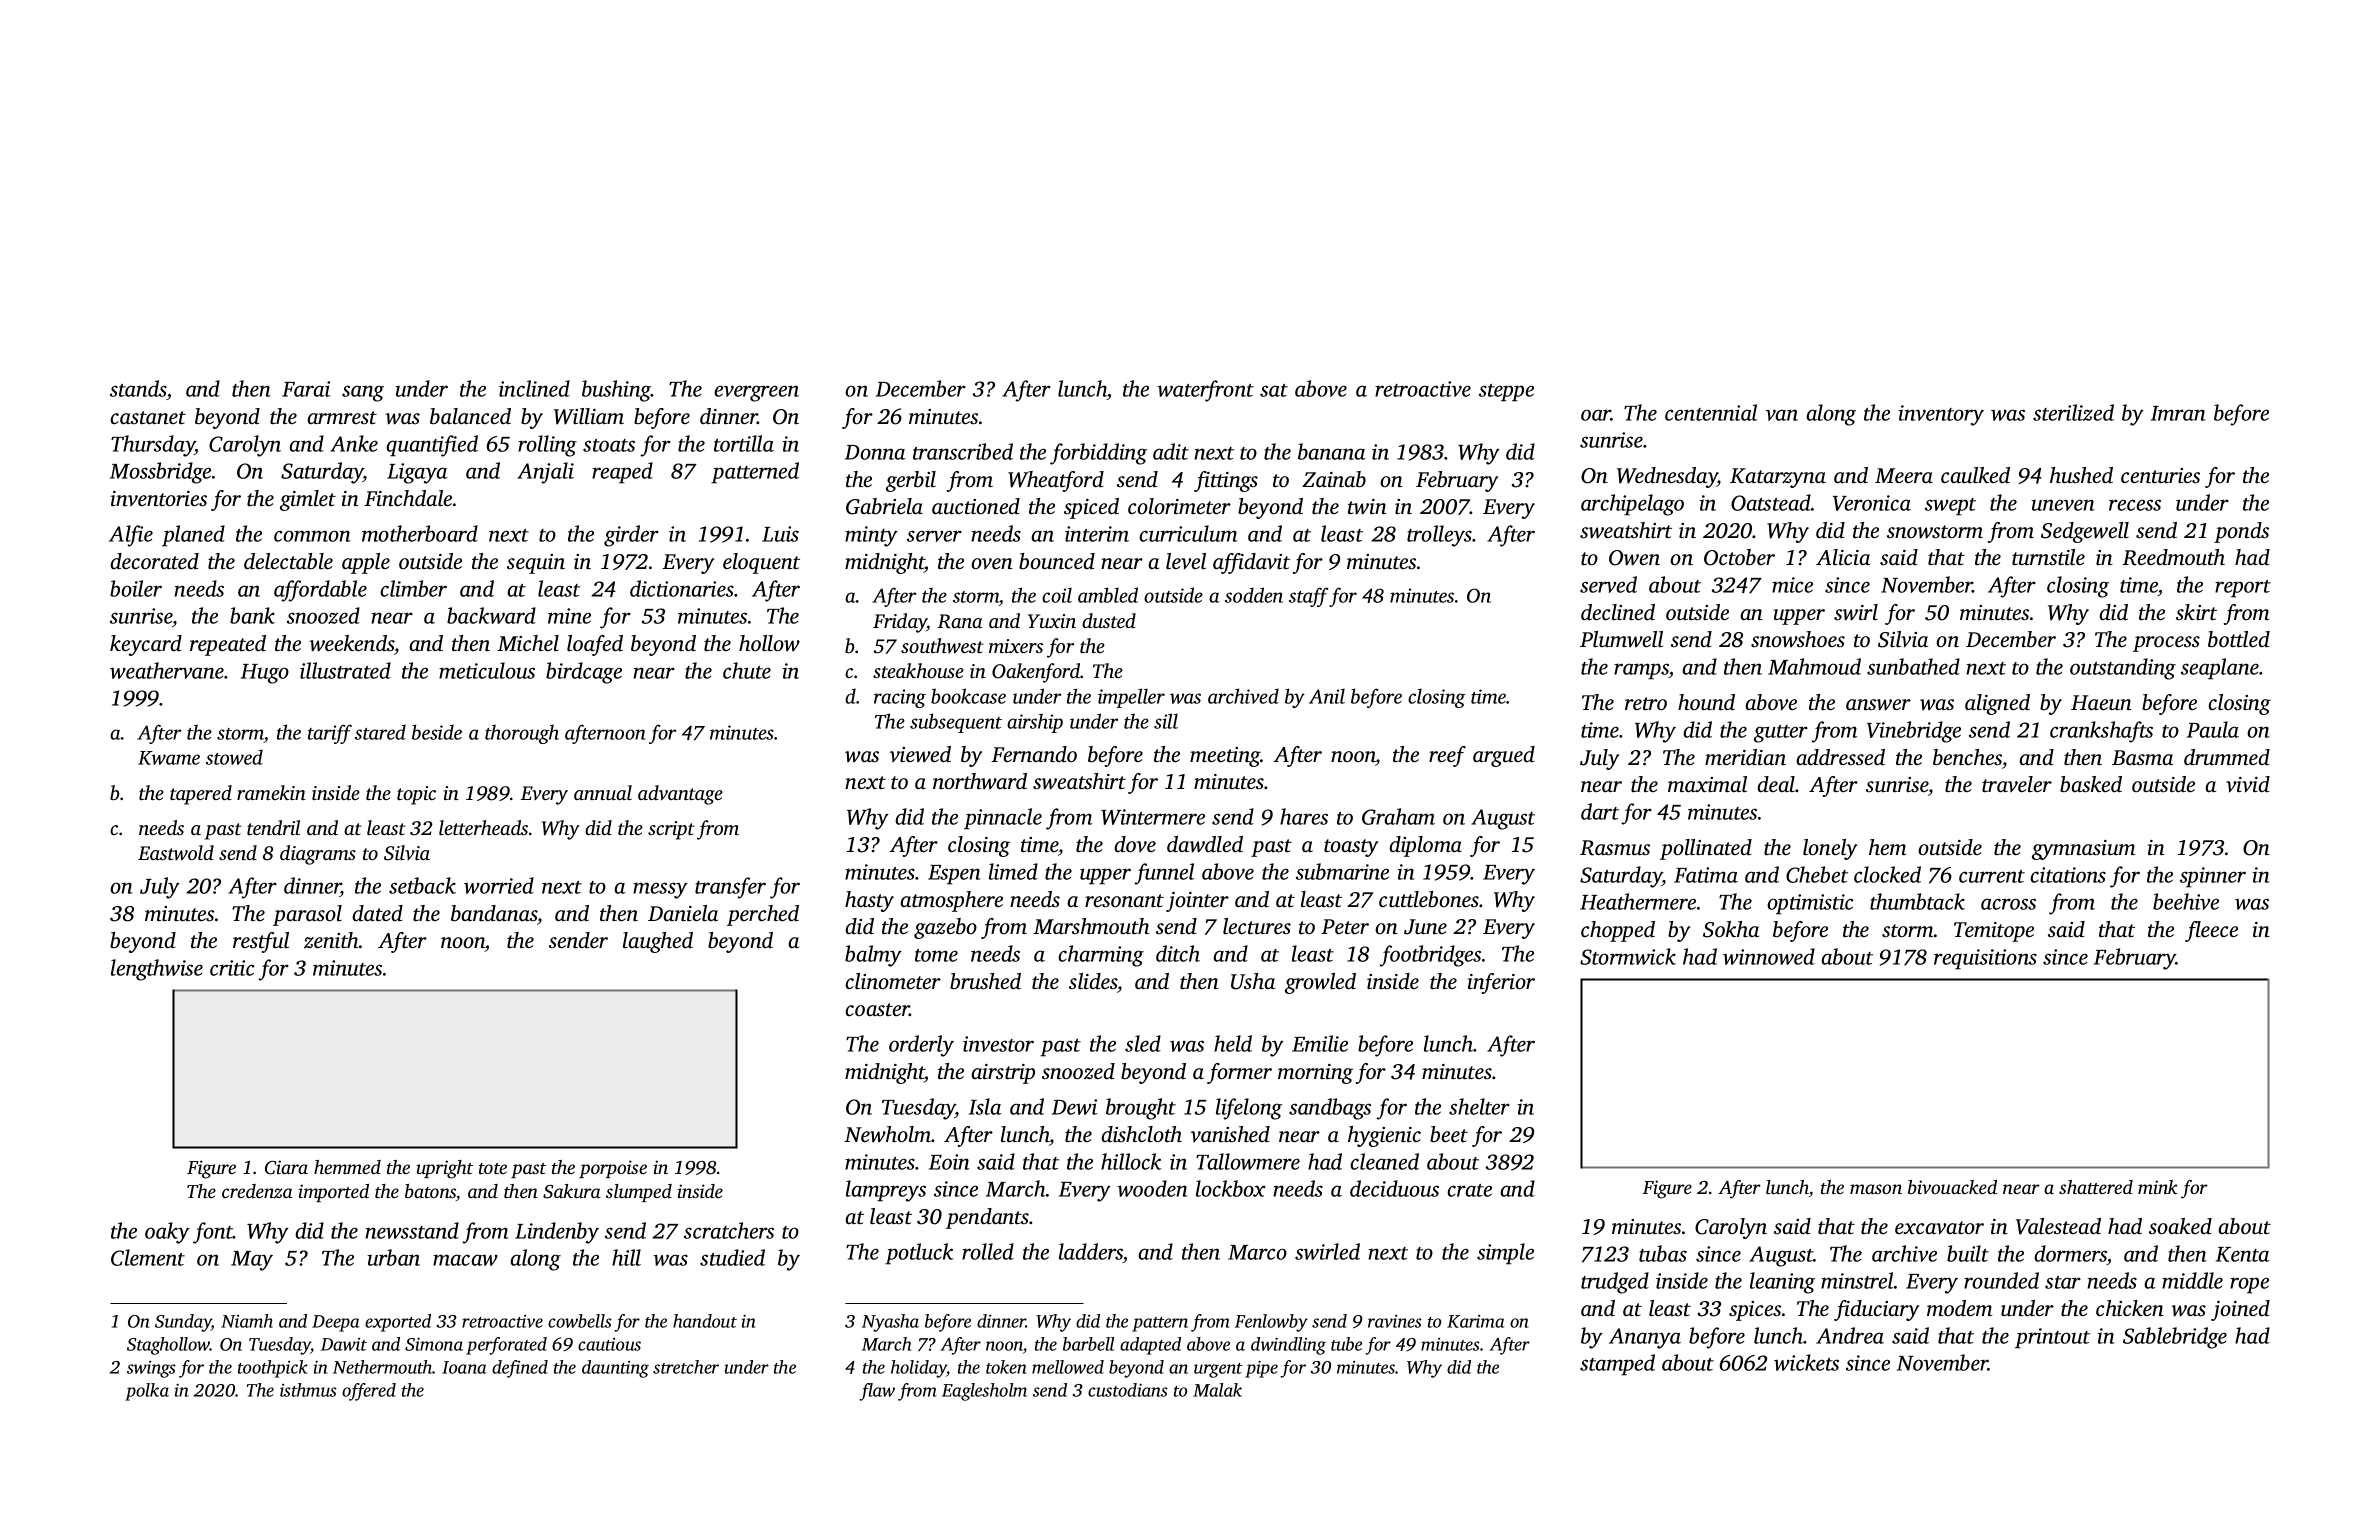 The height and width of the image is (1540, 2380). I want to click on meeting, so click(1225, 757).
